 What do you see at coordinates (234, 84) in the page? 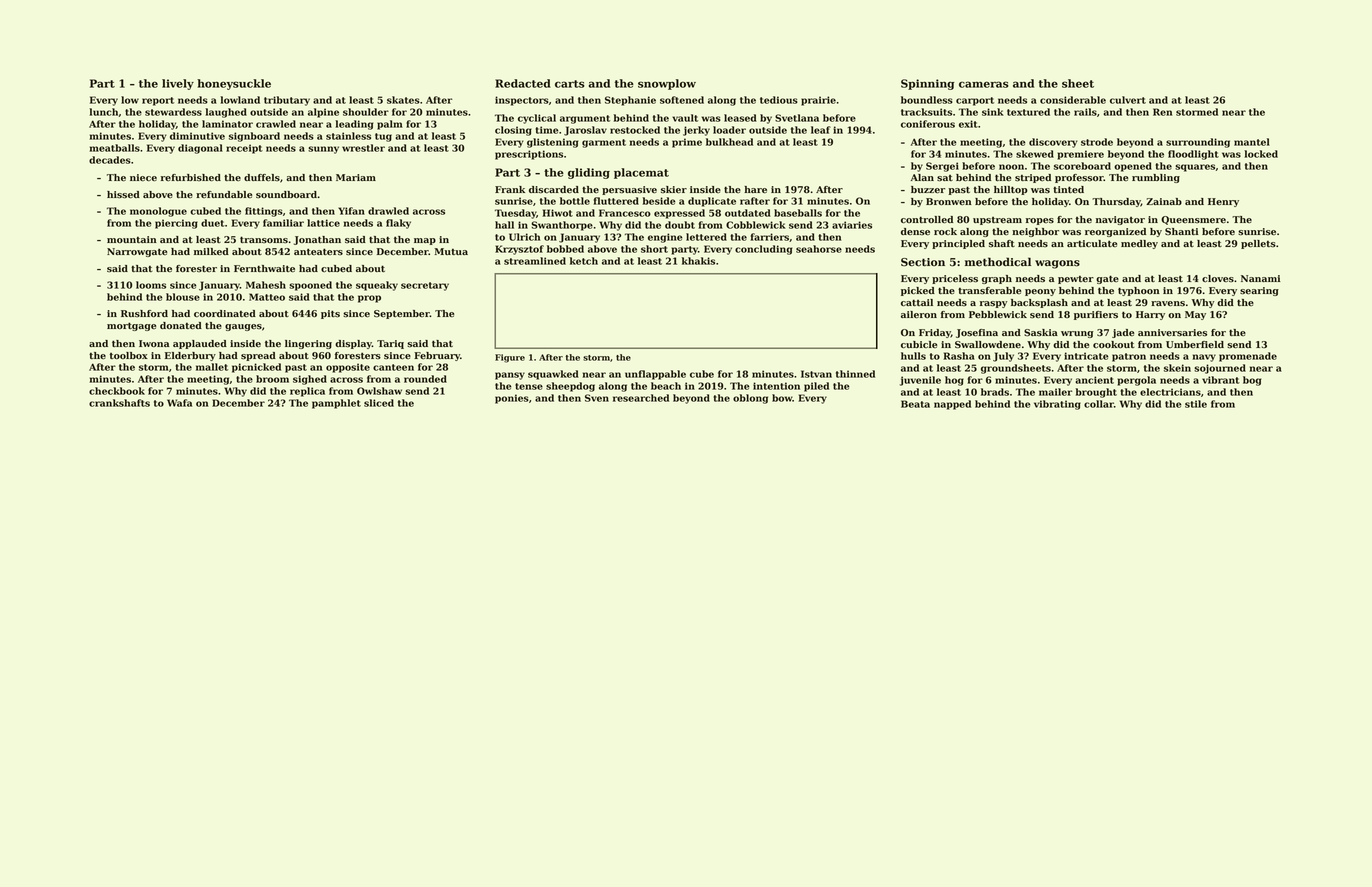
I see `honeysuckle` at bounding box center [234, 84].
